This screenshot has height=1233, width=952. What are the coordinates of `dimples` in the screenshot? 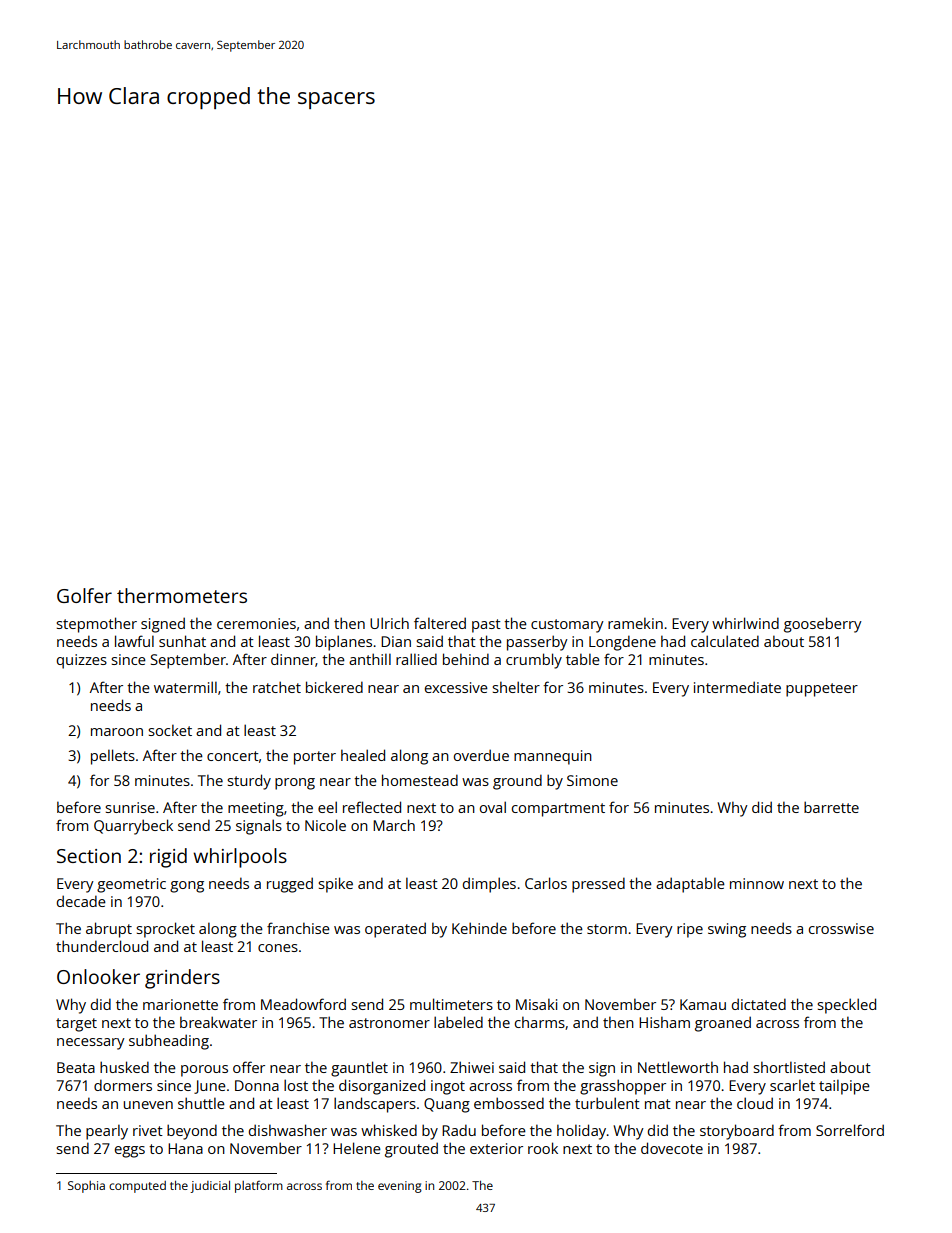 It's located at (489, 885).
